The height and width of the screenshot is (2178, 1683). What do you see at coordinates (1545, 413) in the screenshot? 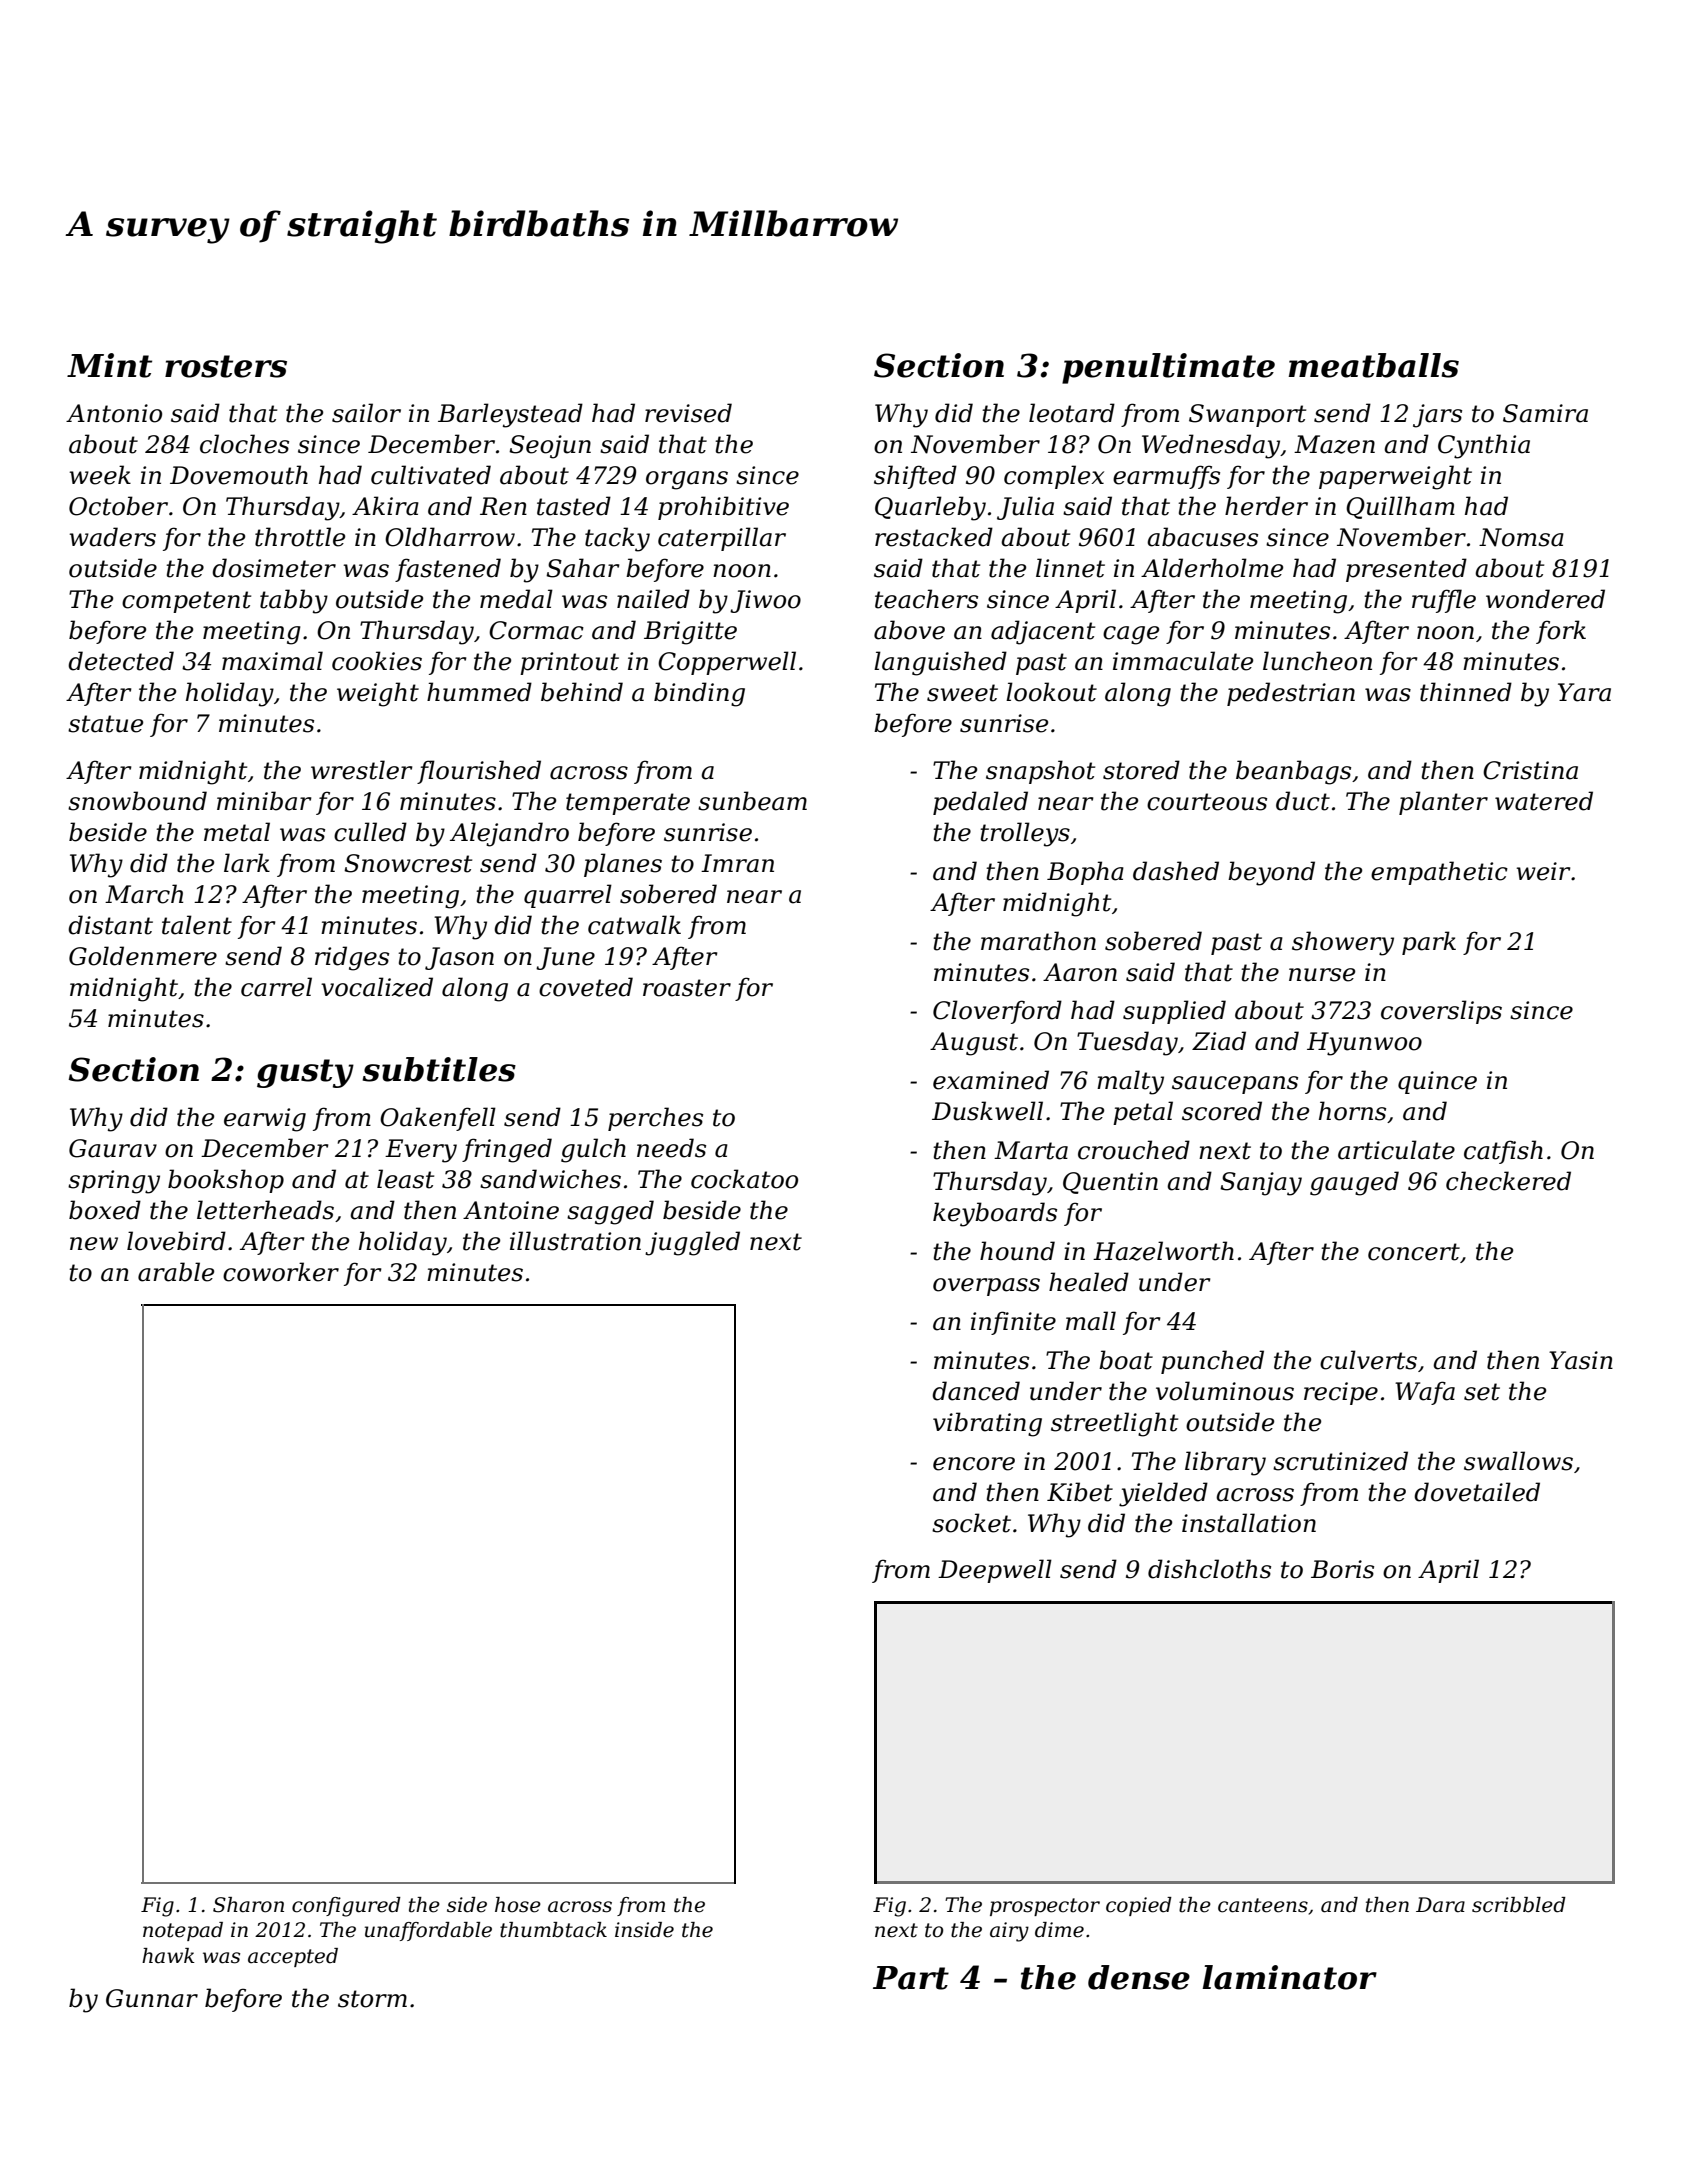
I see `Samira` at bounding box center [1545, 413].
